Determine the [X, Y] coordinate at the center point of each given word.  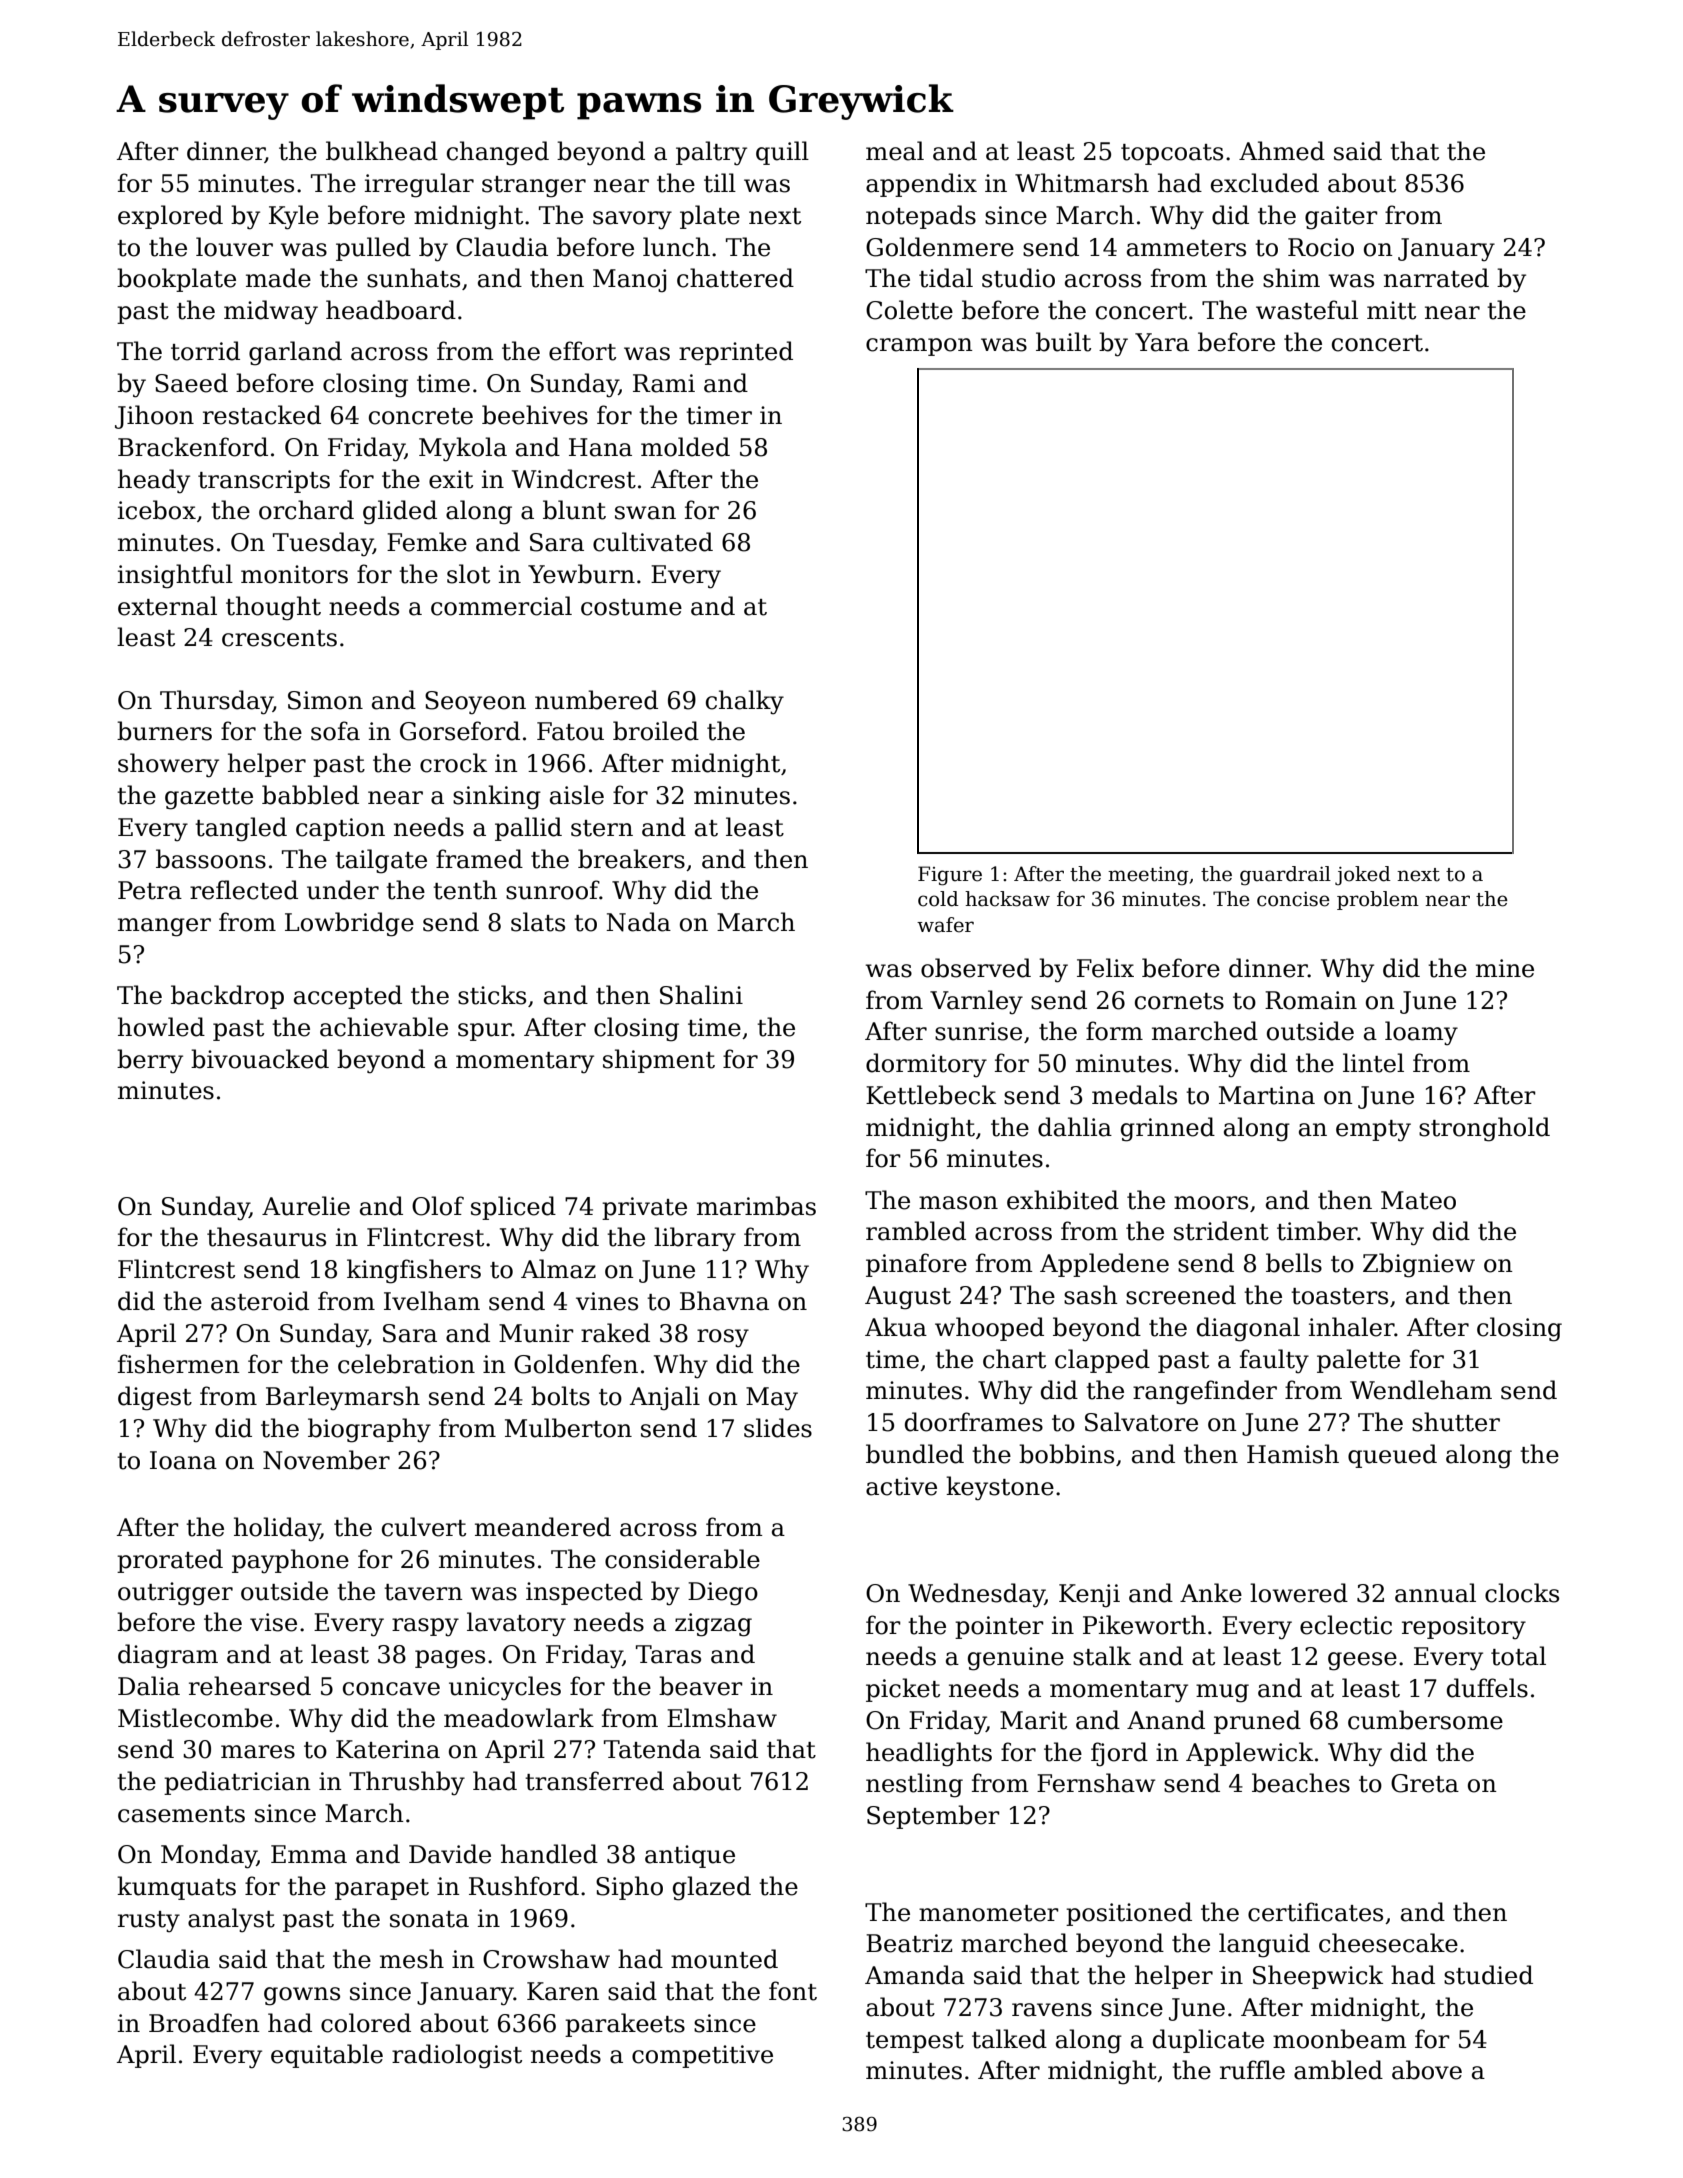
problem [1378, 900]
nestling [914, 1785]
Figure [950, 876]
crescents [279, 638]
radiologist [457, 2056]
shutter [1456, 1422]
